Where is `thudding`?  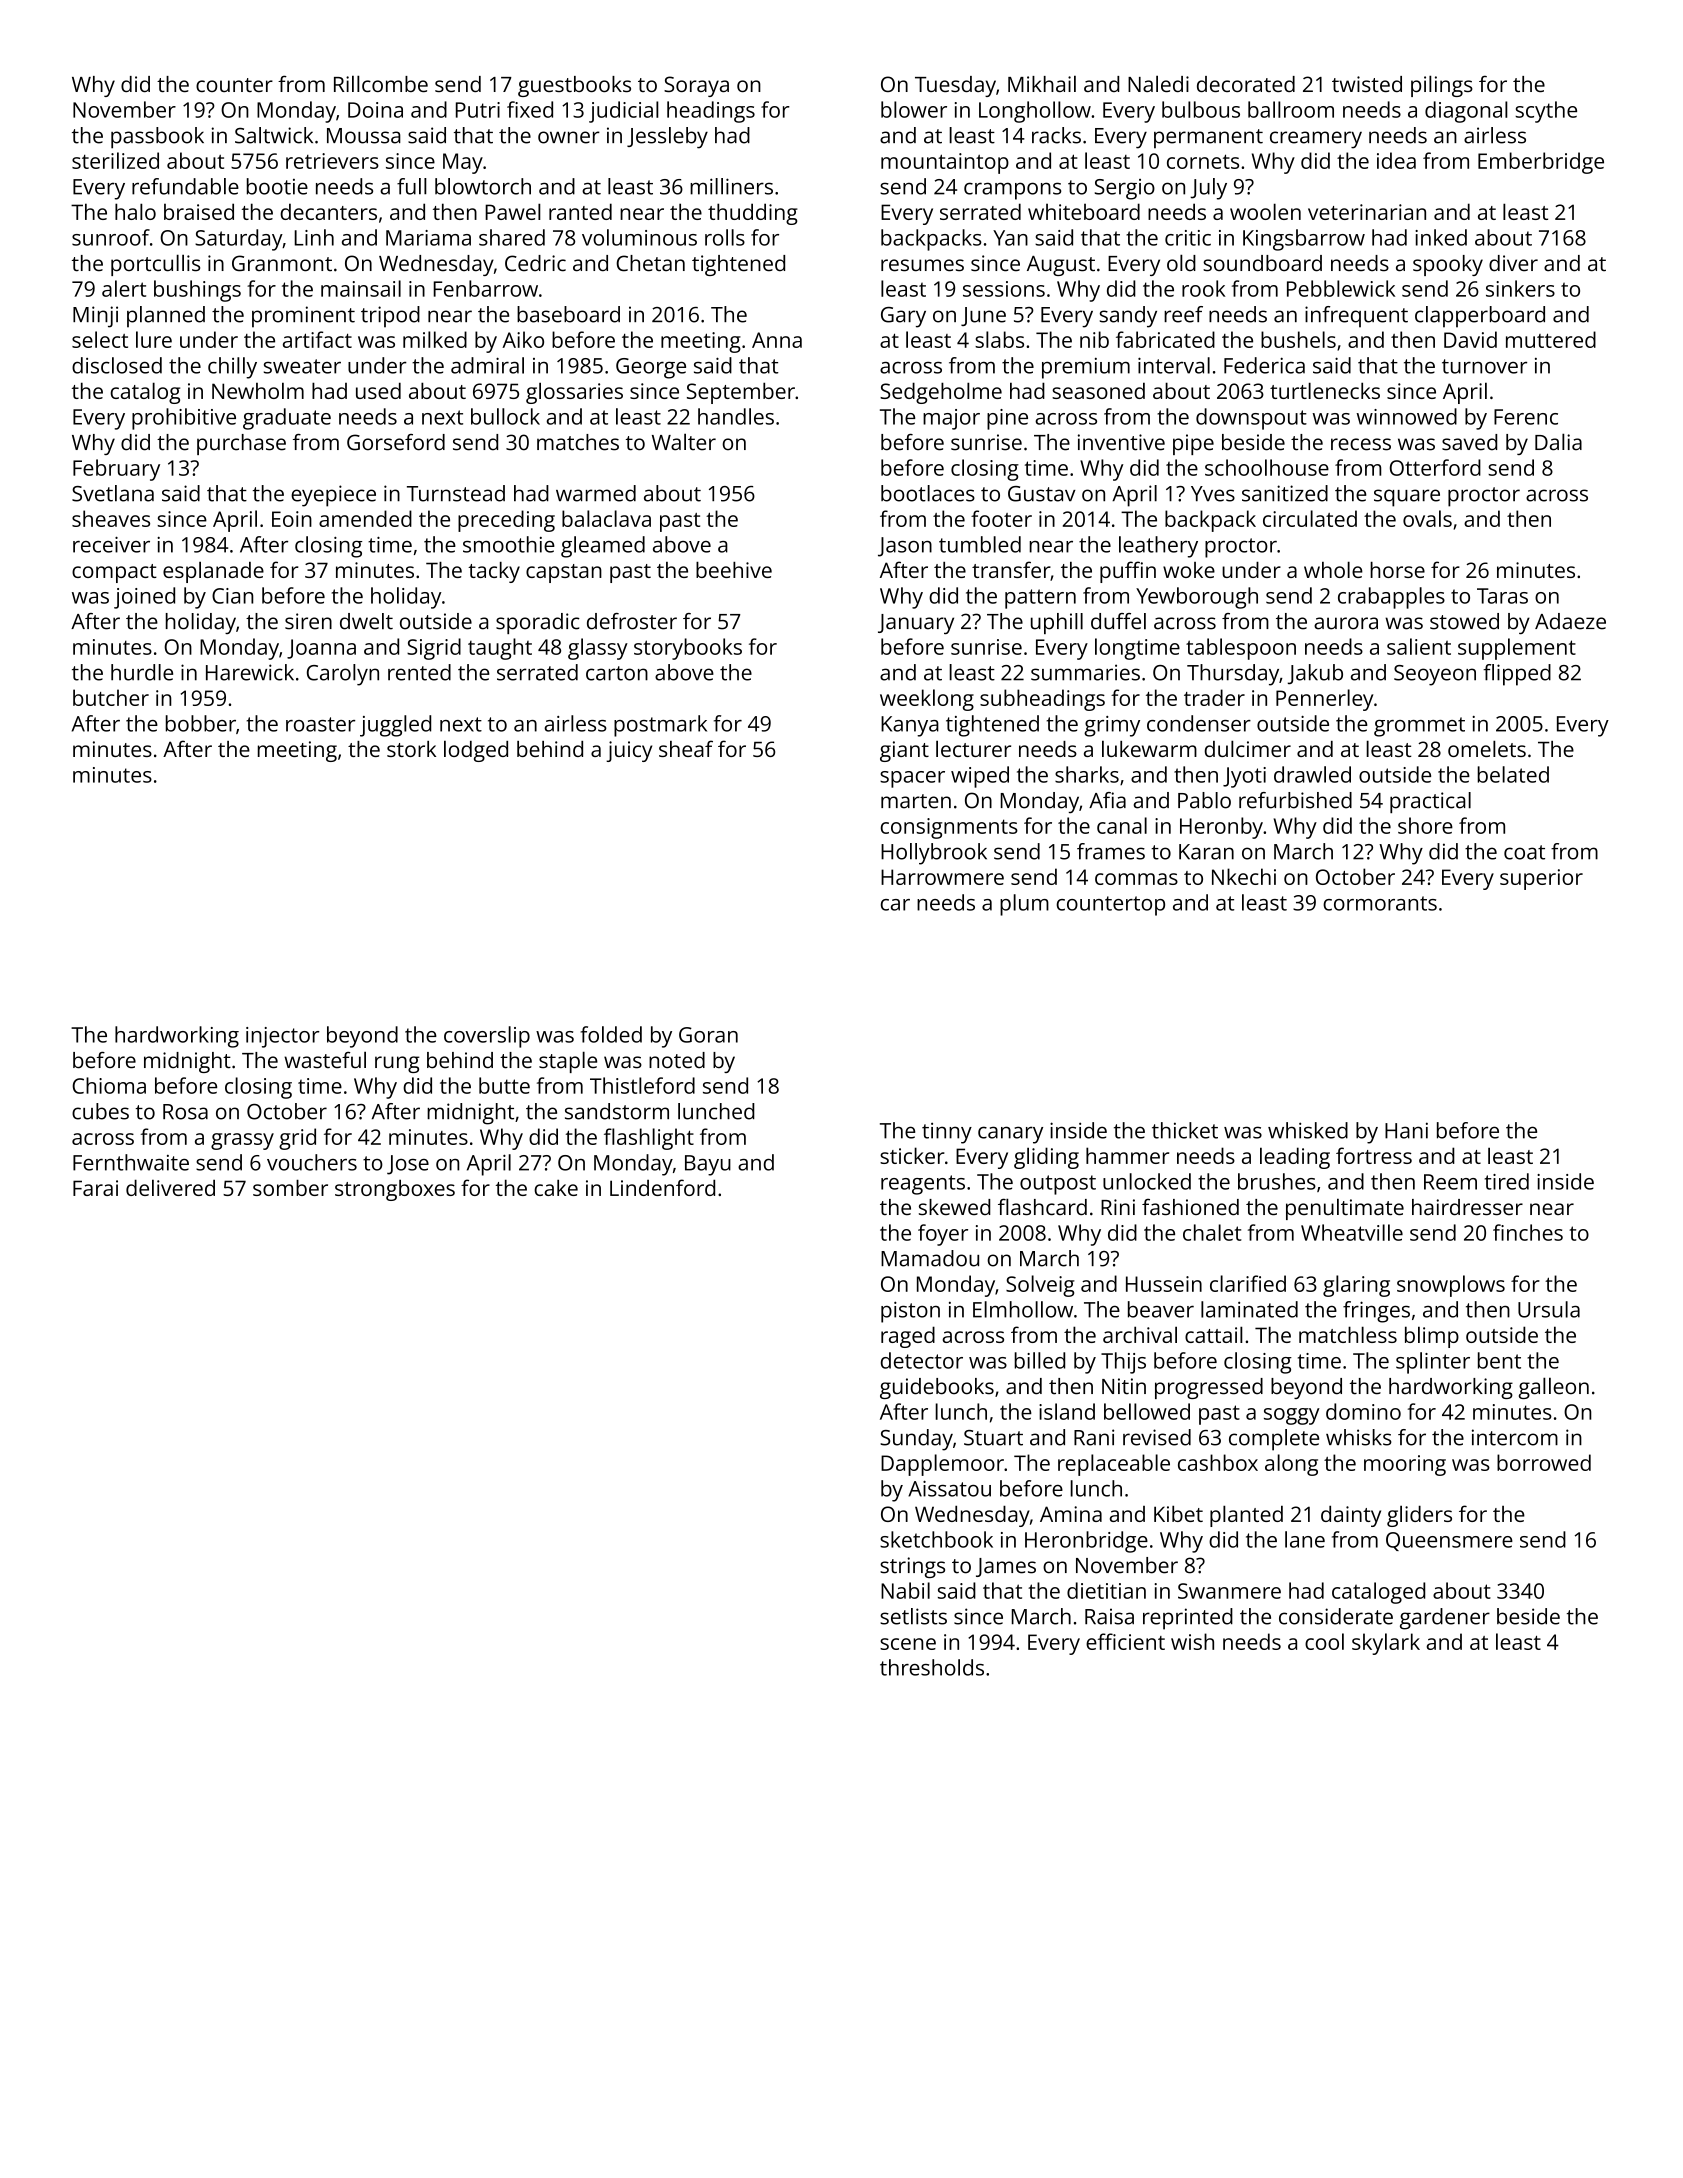
thudding is located at coordinates (753, 214).
